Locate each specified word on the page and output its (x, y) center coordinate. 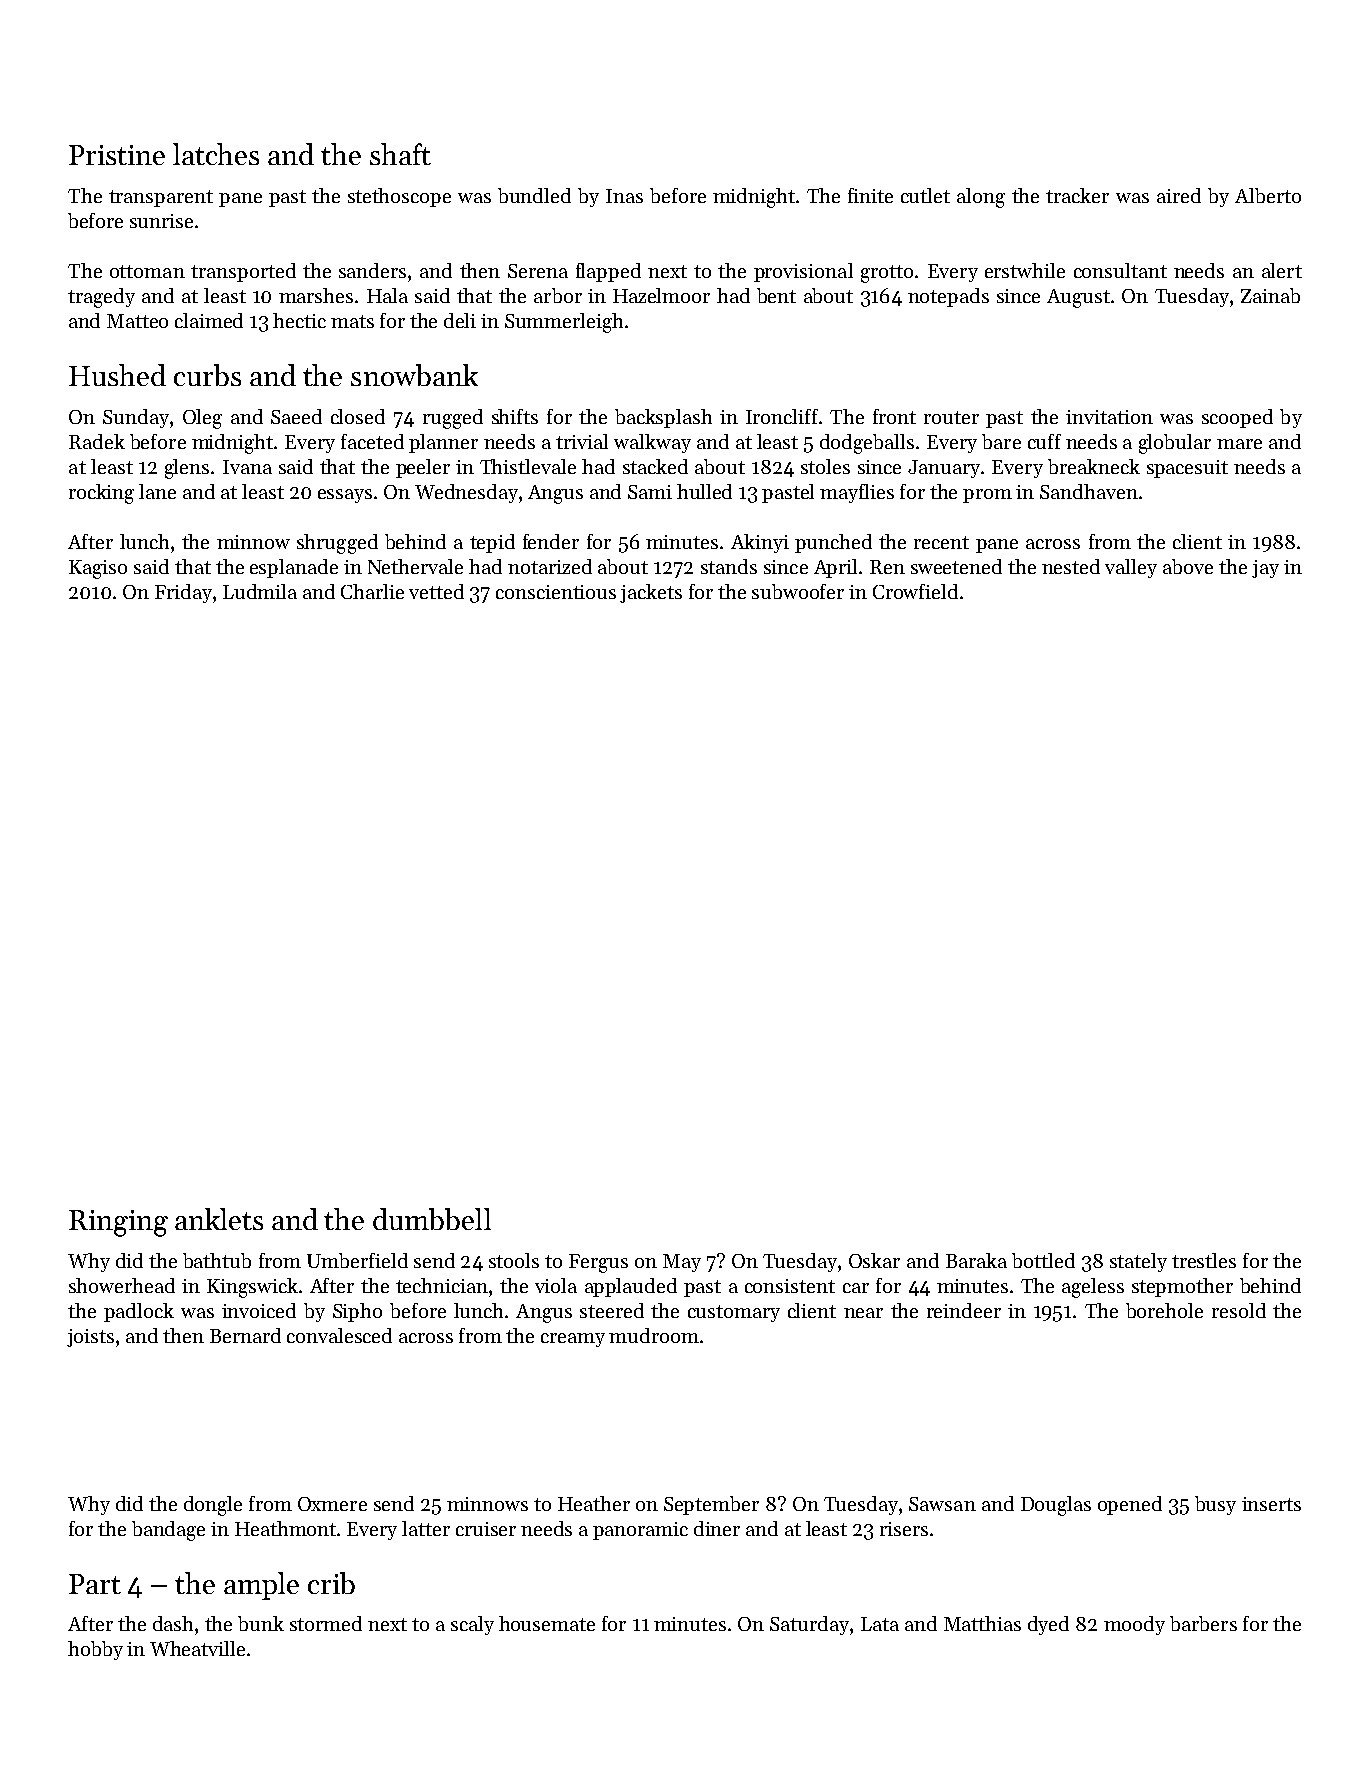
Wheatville (197, 1648)
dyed (1048, 1625)
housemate (547, 1623)
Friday (184, 593)
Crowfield (915, 591)
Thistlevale (528, 466)
